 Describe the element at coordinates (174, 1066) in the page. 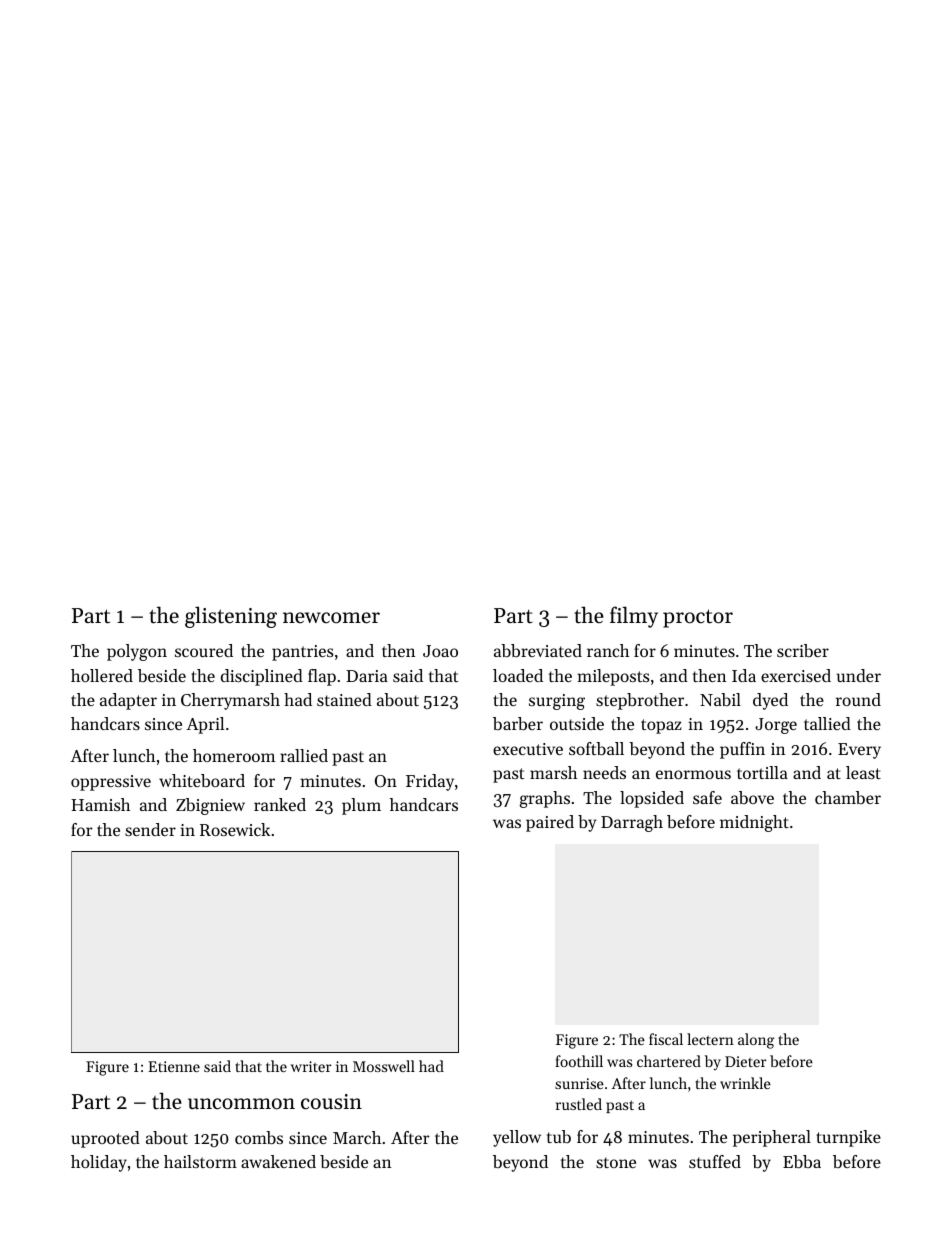

I see `Etienne` at that location.
